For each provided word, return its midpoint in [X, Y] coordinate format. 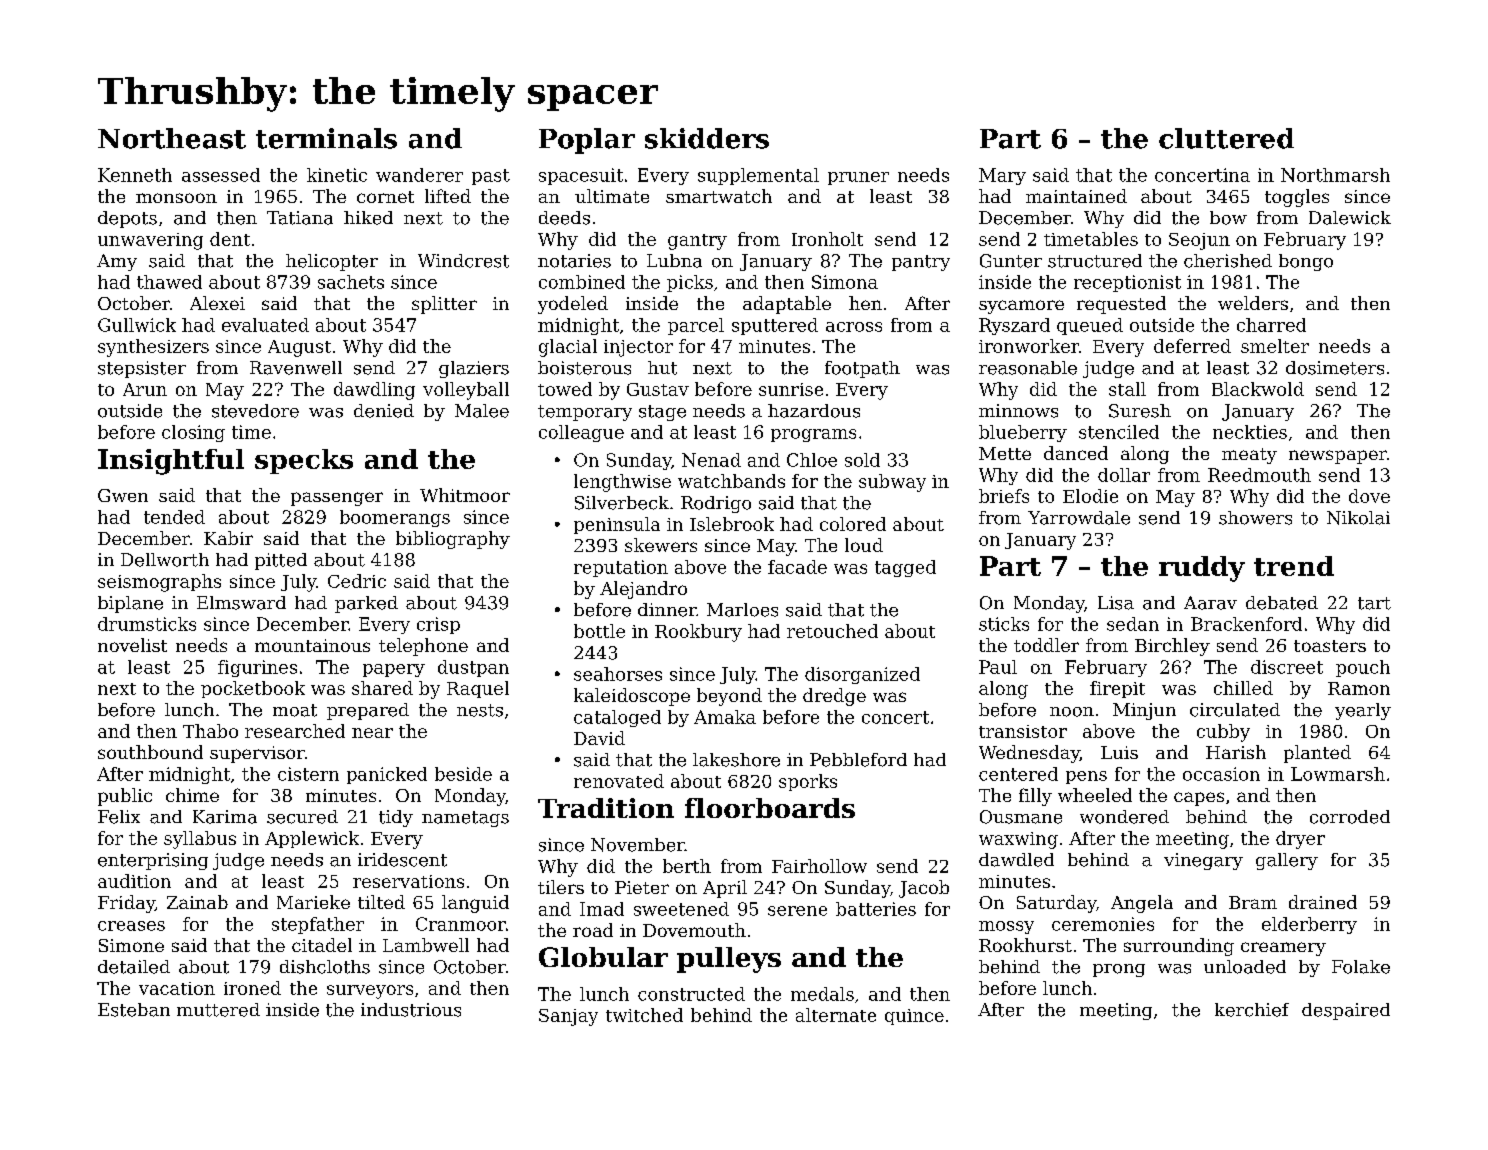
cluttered [1226, 138]
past [491, 177]
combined [582, 282]
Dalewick [1350, 218]
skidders [707, 138]
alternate [836, 1015]
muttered [218, 1010]
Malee [482, 411]
